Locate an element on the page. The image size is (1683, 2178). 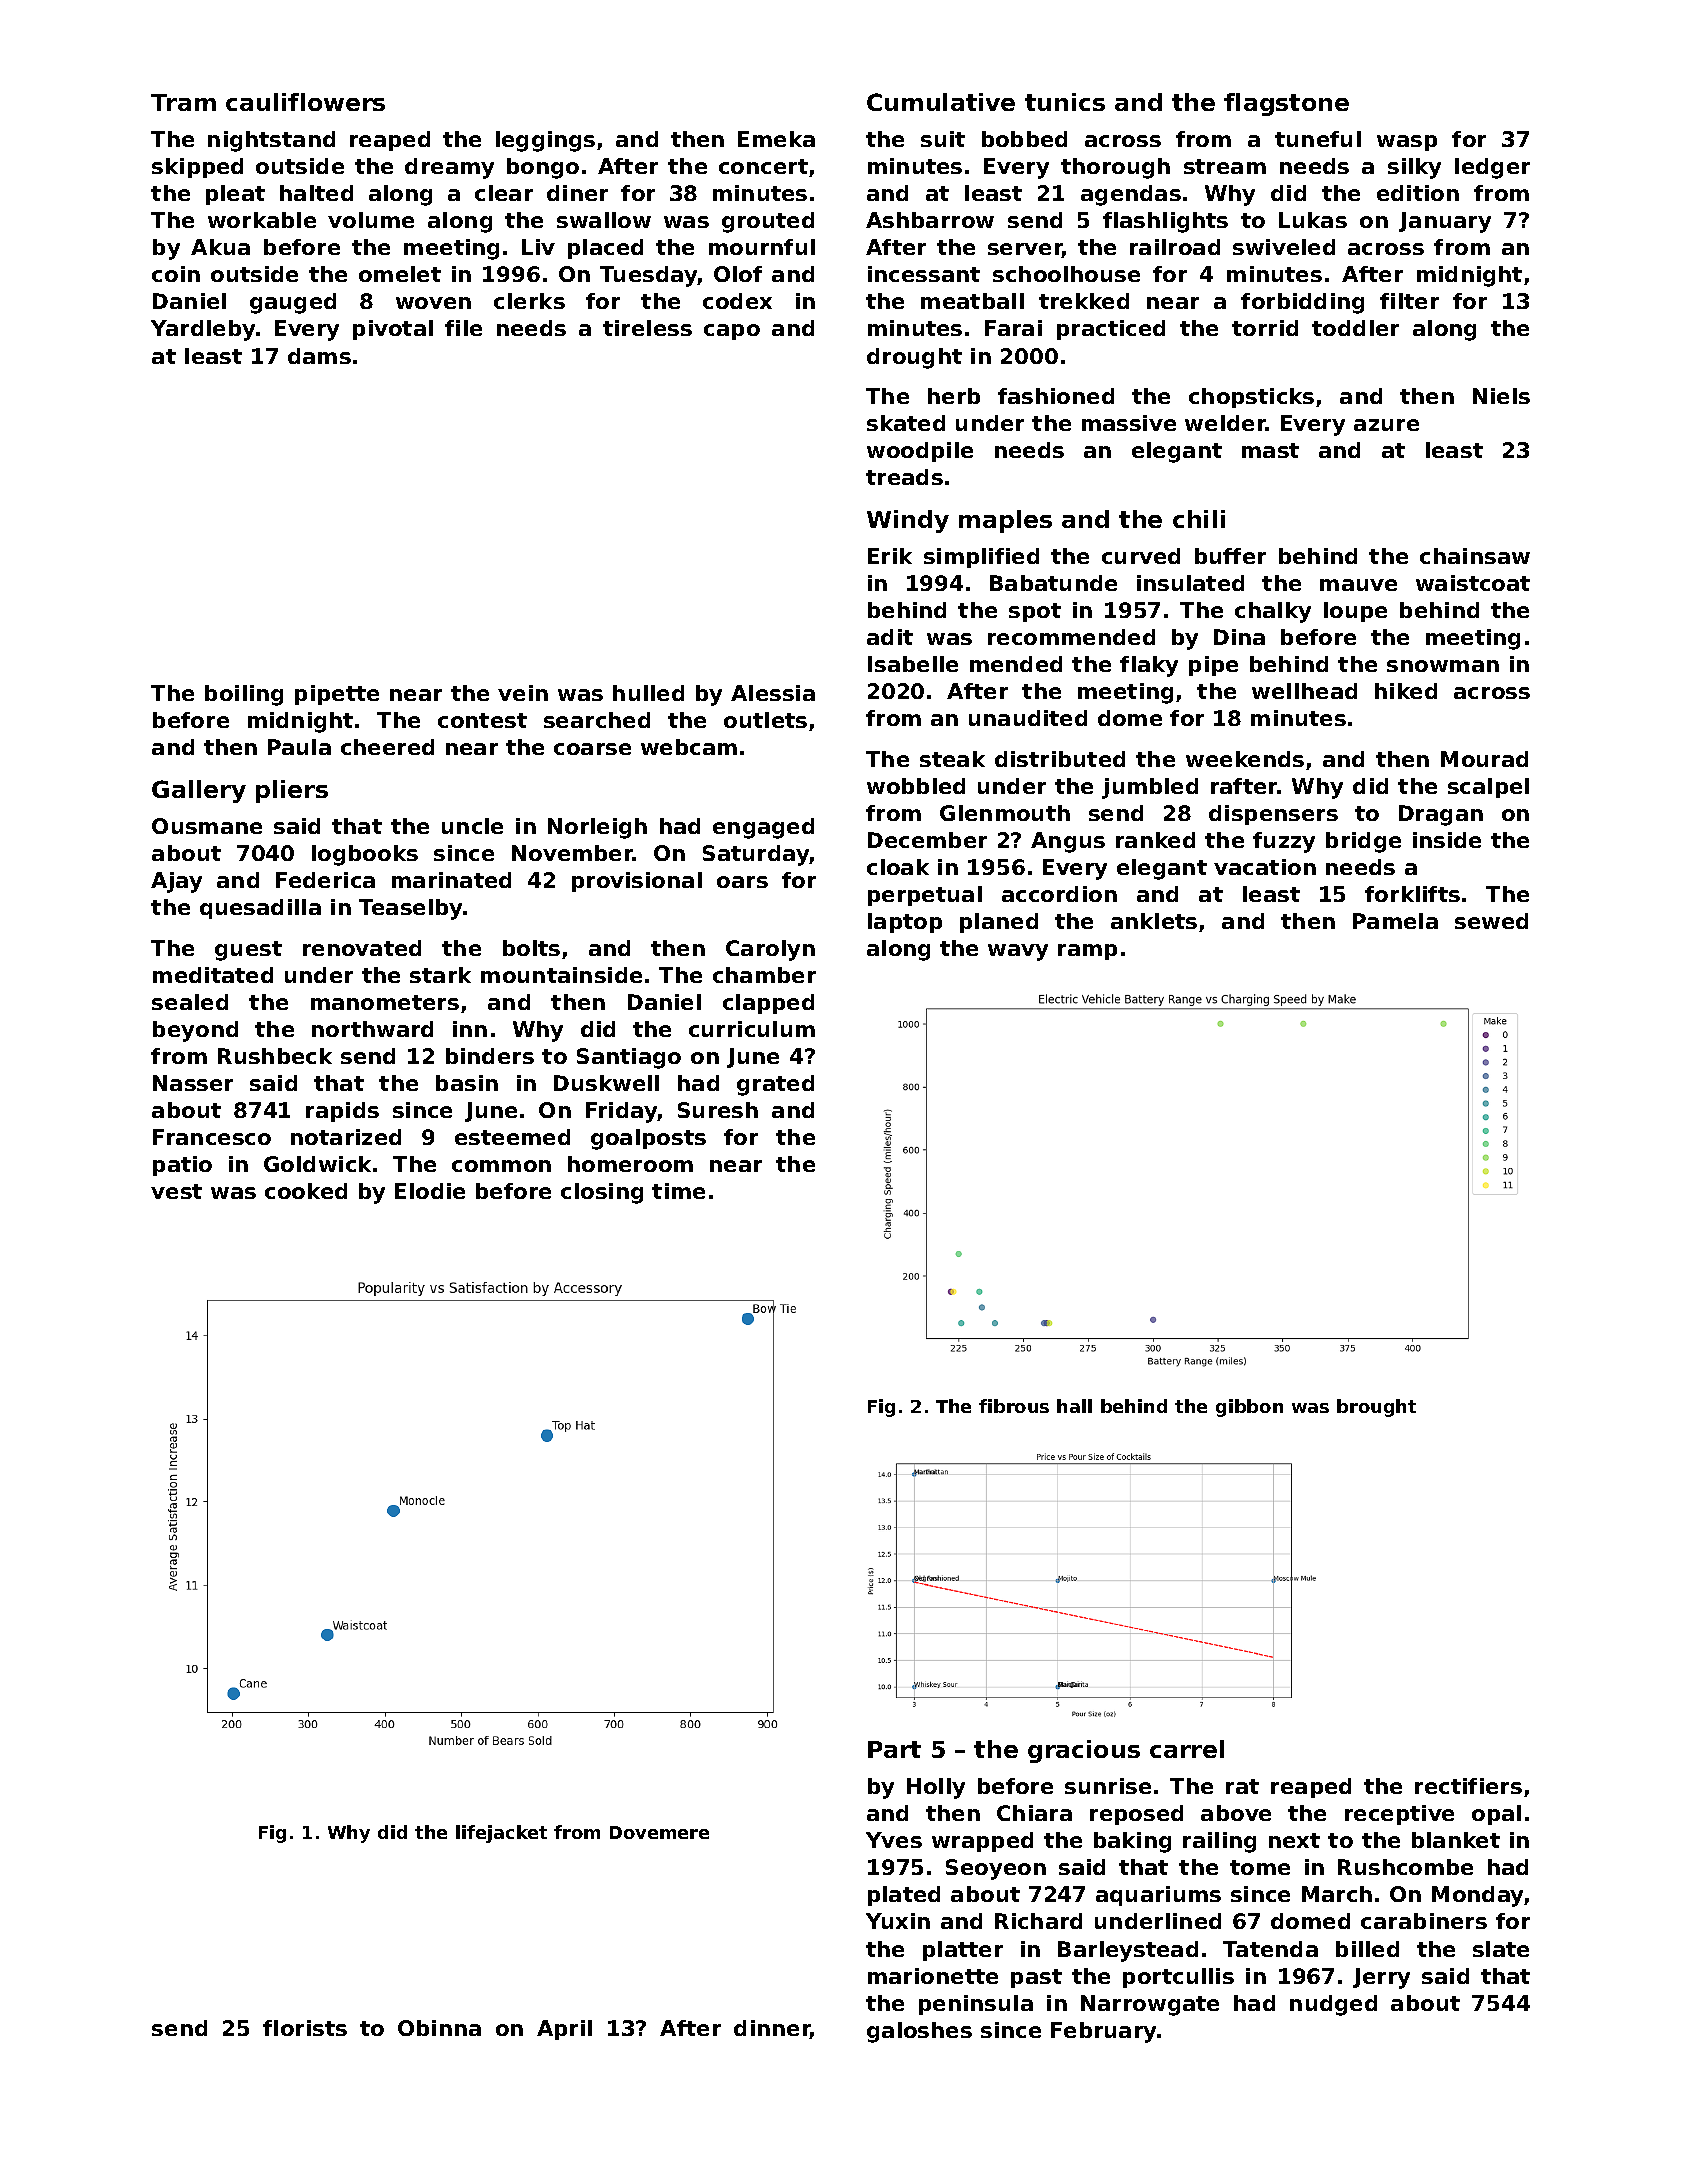
lifejacket is located at coordinates (501, 1834).
